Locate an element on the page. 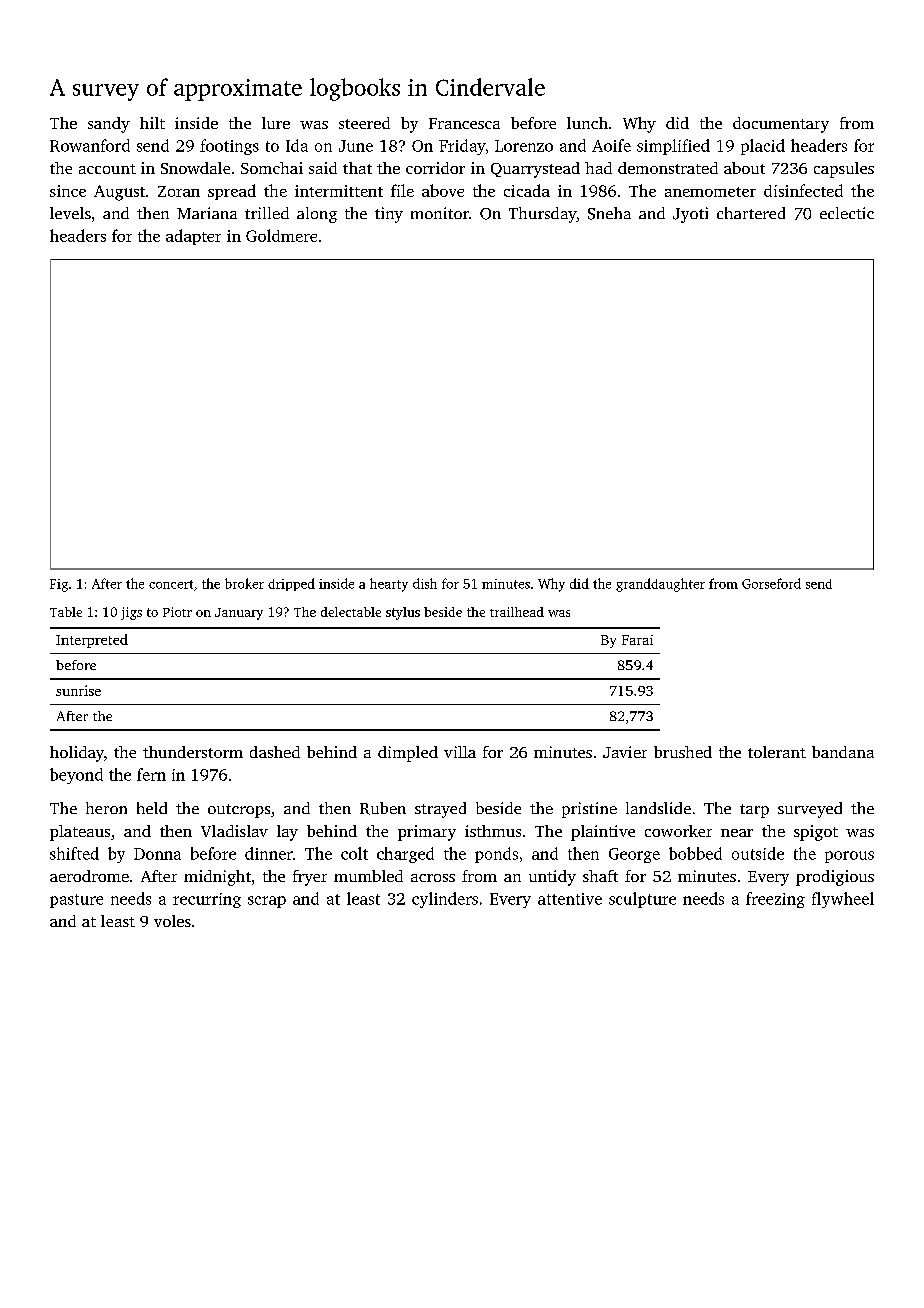 The height and width of the image is (1308, 924). lure is located at coordinates (276, 123).
